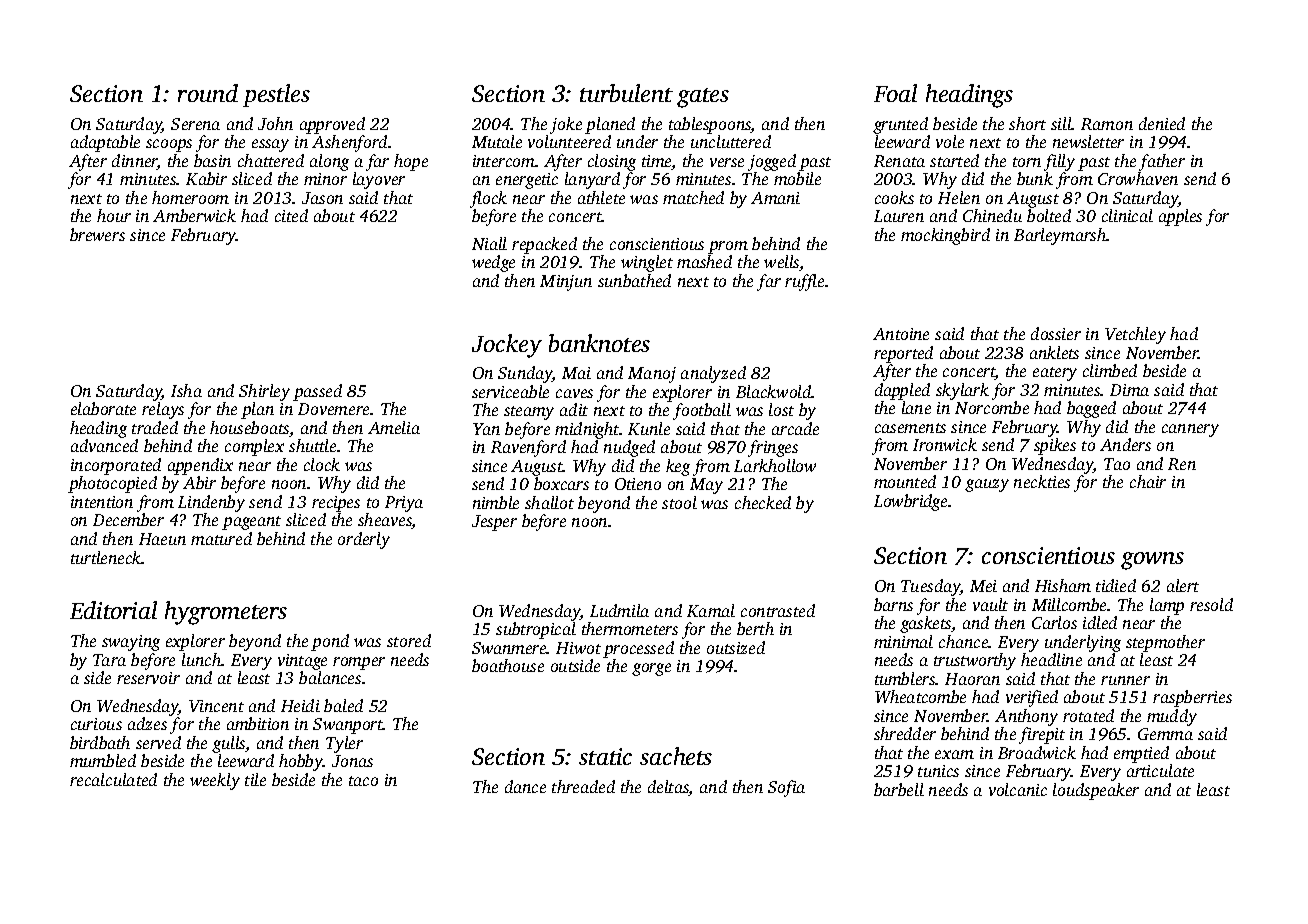 The width and height of the image is (1308, 924). What do you see at coordinates (975, 661) in the image?
I see `trustworthy` at bounding box center [975, 661].
